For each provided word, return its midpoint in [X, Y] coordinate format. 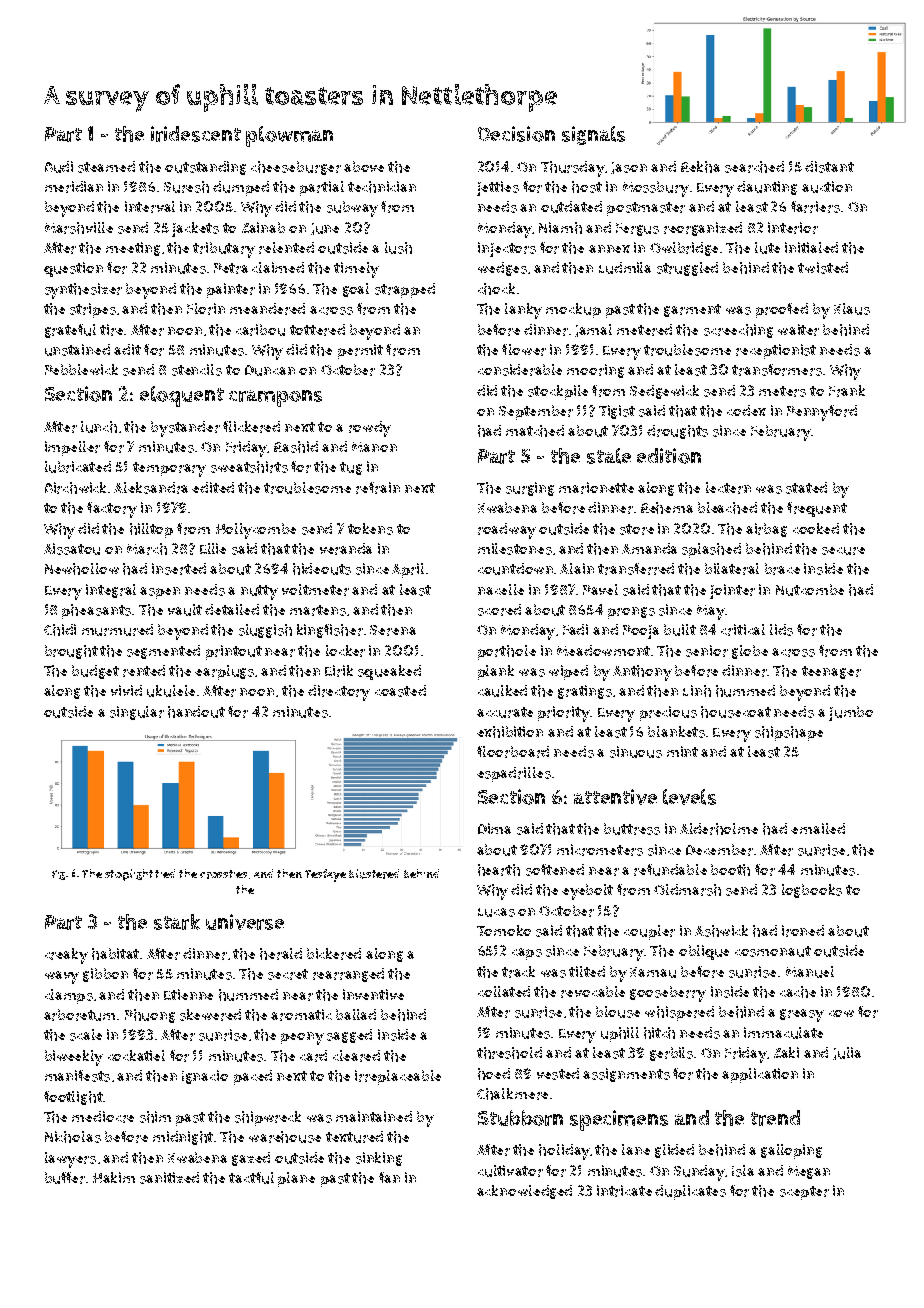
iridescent [196, 134]
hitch [659, 1033]
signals [593, 135]
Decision [516, 134]
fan [389, 1177]
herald [281, 954]
